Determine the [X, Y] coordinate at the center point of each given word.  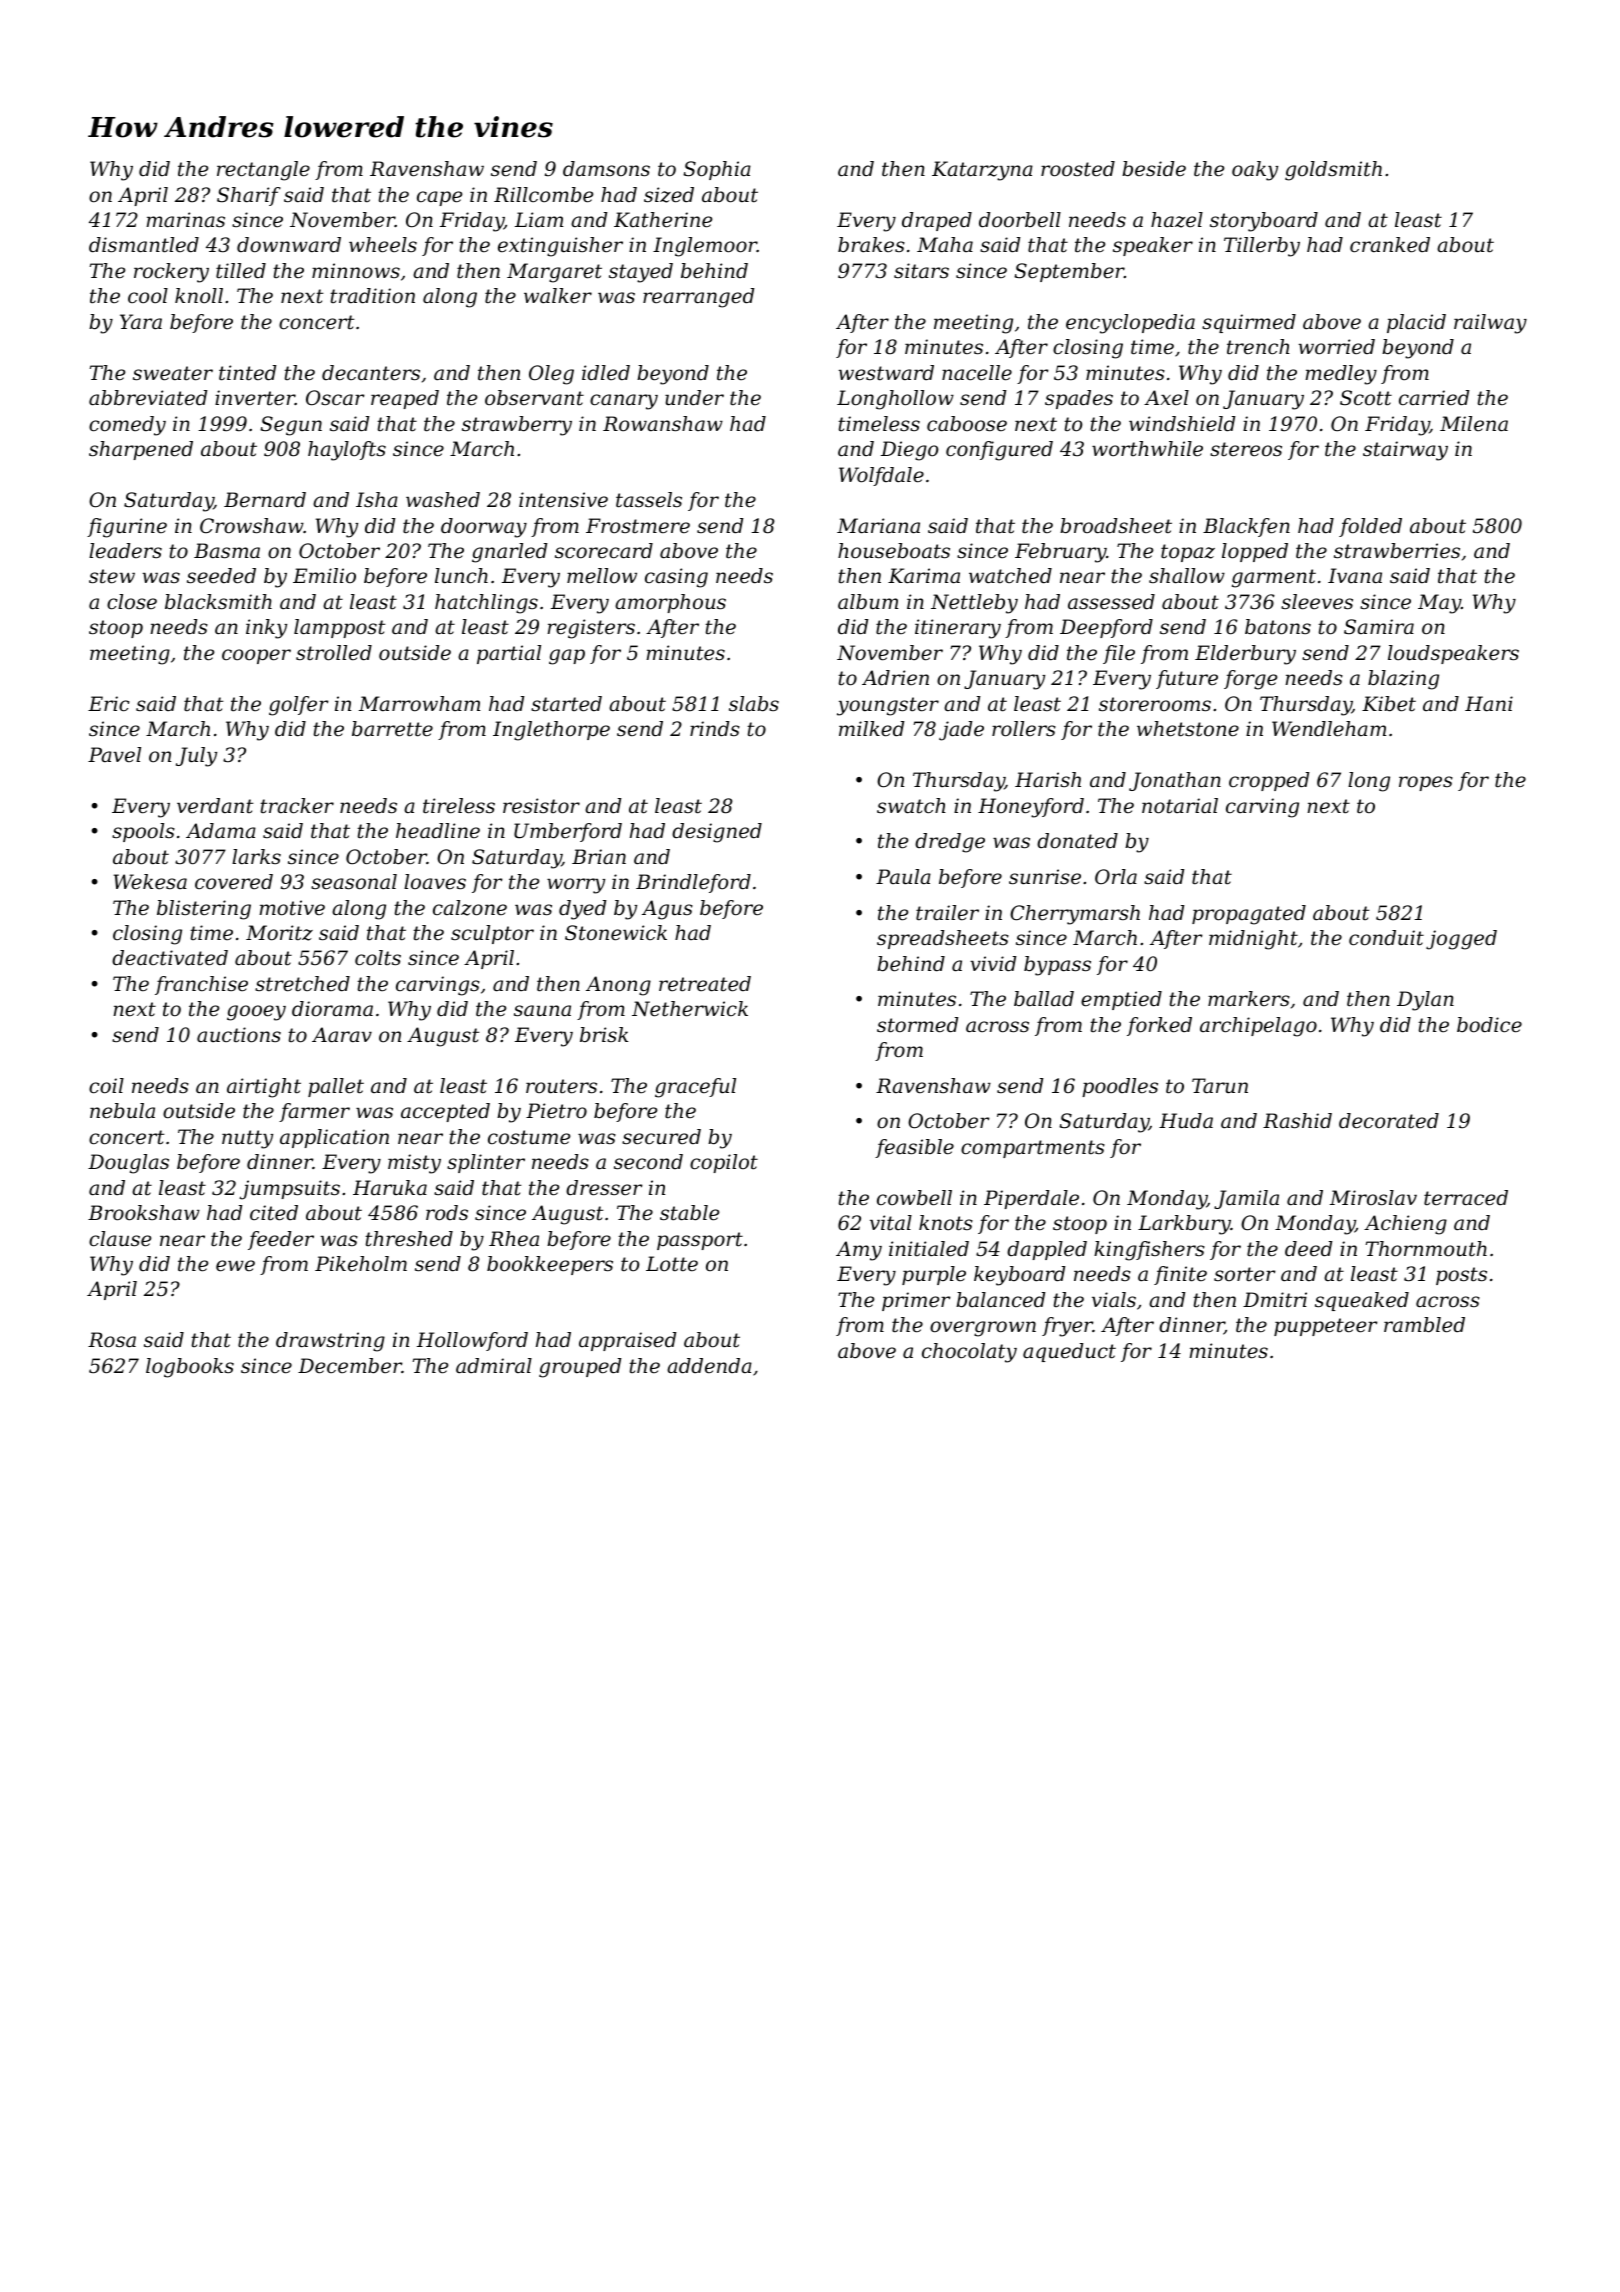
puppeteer [1326, 1327]
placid [1416, 323]
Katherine [663, 220]
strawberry [517, 426]
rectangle [263, 171]
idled [606, 372]
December [350, 1366]
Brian [599, 857]
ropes [1426, 783]
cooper [256, 656]
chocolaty [969, 1353]
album [868, 602]
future [1187, 679]
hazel [1177, 220]
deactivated [170, 958]
